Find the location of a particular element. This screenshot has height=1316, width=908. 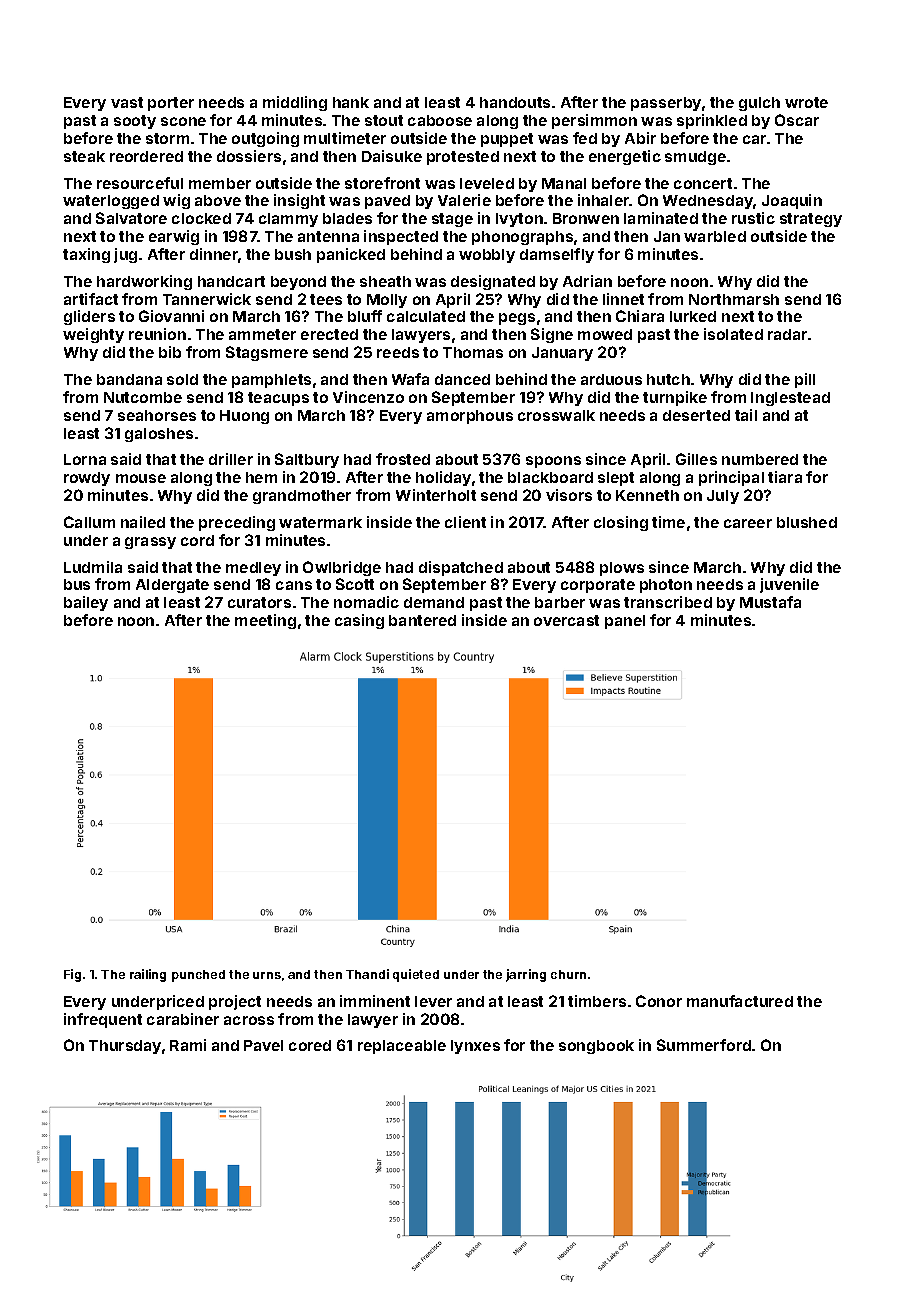

reunion is located at coordinates (157, 334).
